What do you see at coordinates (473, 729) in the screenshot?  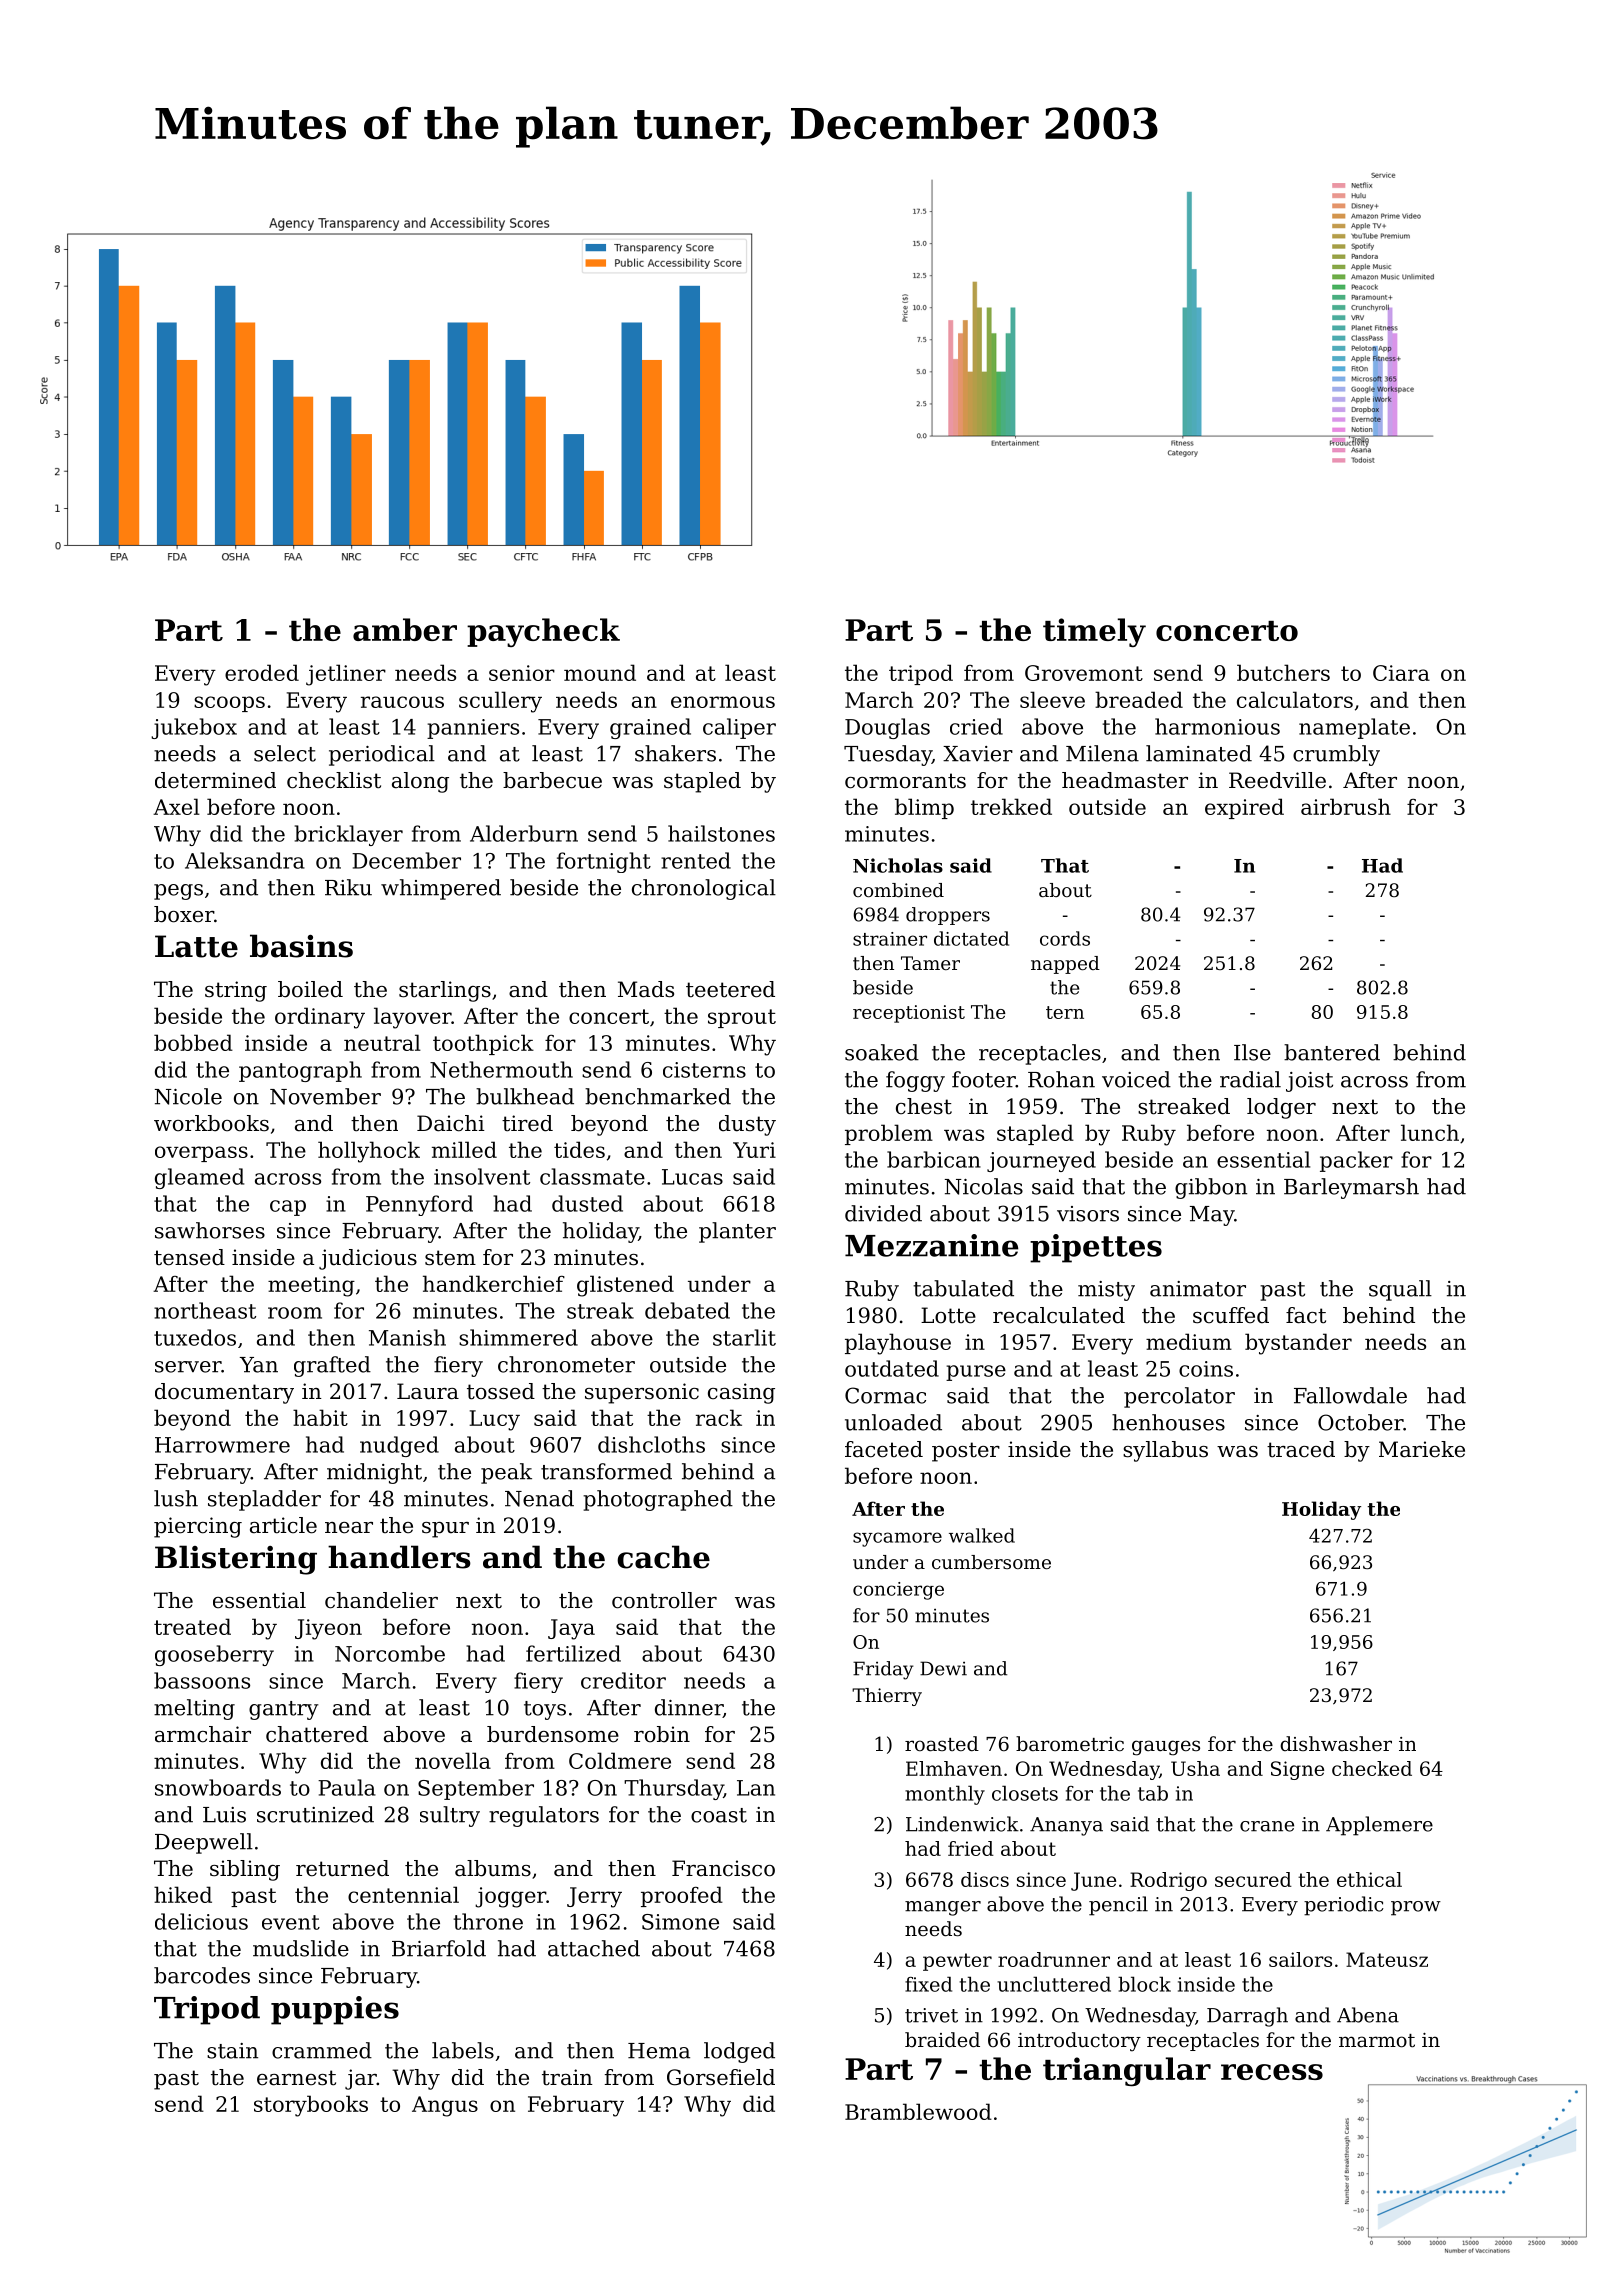 I see `panniers` at bounding box center [473, 729].
